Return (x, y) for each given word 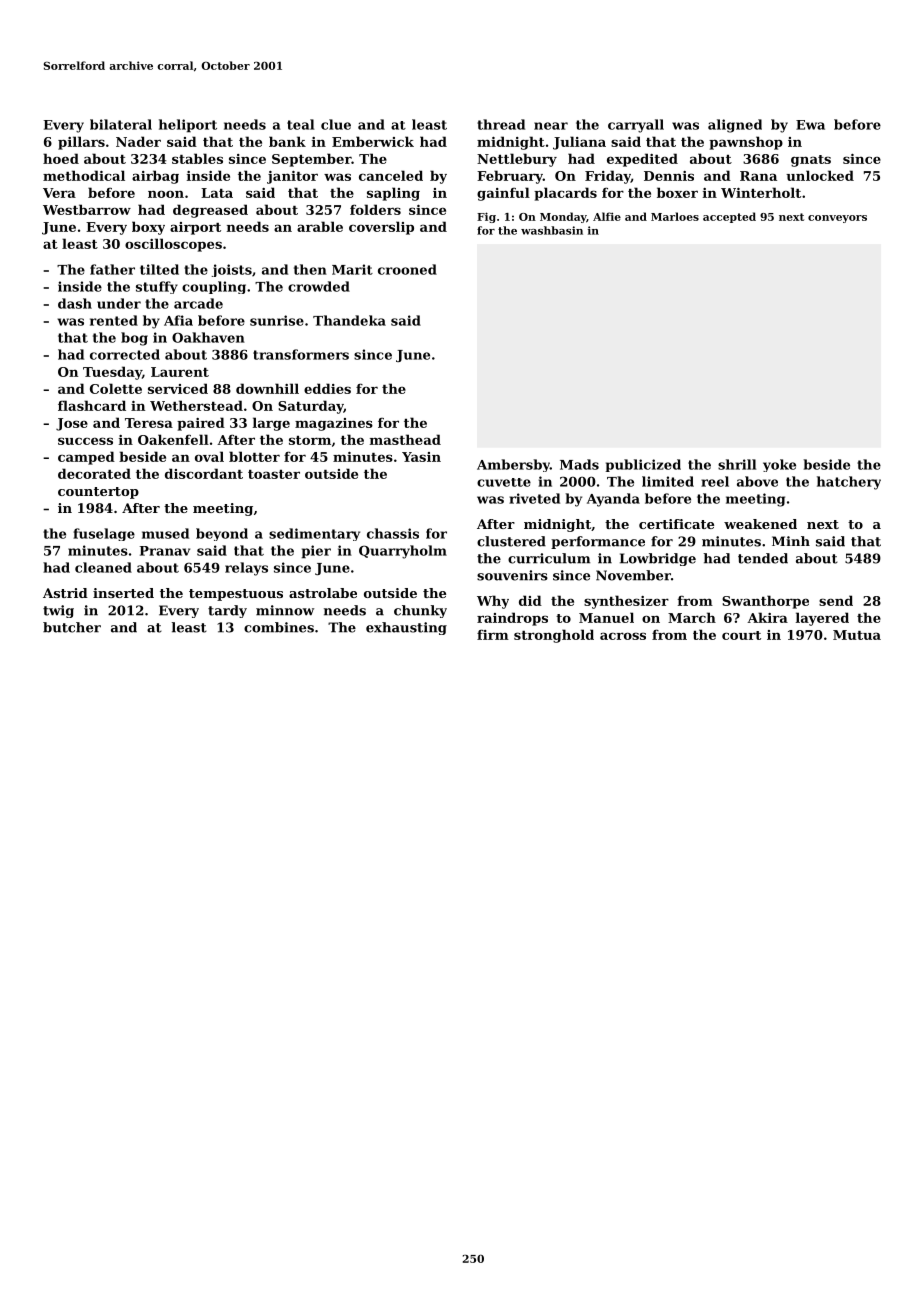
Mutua (857, 635)
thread (501, 124)
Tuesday (112, 373)
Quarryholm (403, 552)
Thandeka (349, 320)
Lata (217, 193)
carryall (636, 126)
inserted (123, 593)
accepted (729, 217)
